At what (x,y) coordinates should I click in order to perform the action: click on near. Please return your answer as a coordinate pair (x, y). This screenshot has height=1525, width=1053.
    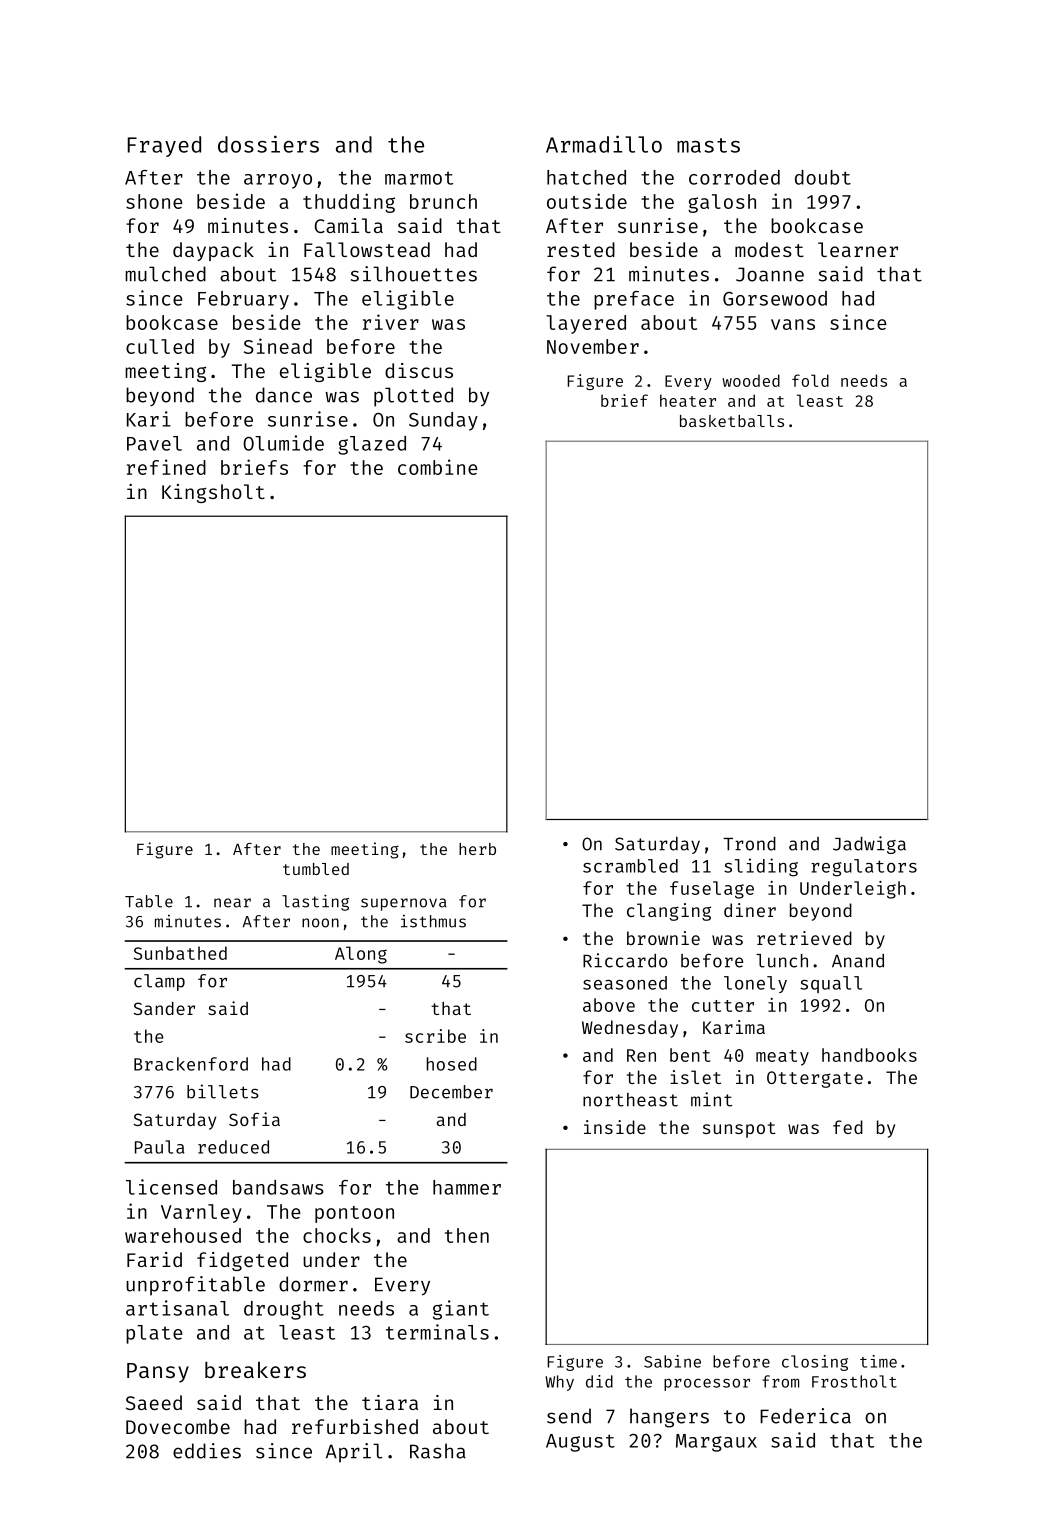
    Looking at the image, I should click on (232, 903).
